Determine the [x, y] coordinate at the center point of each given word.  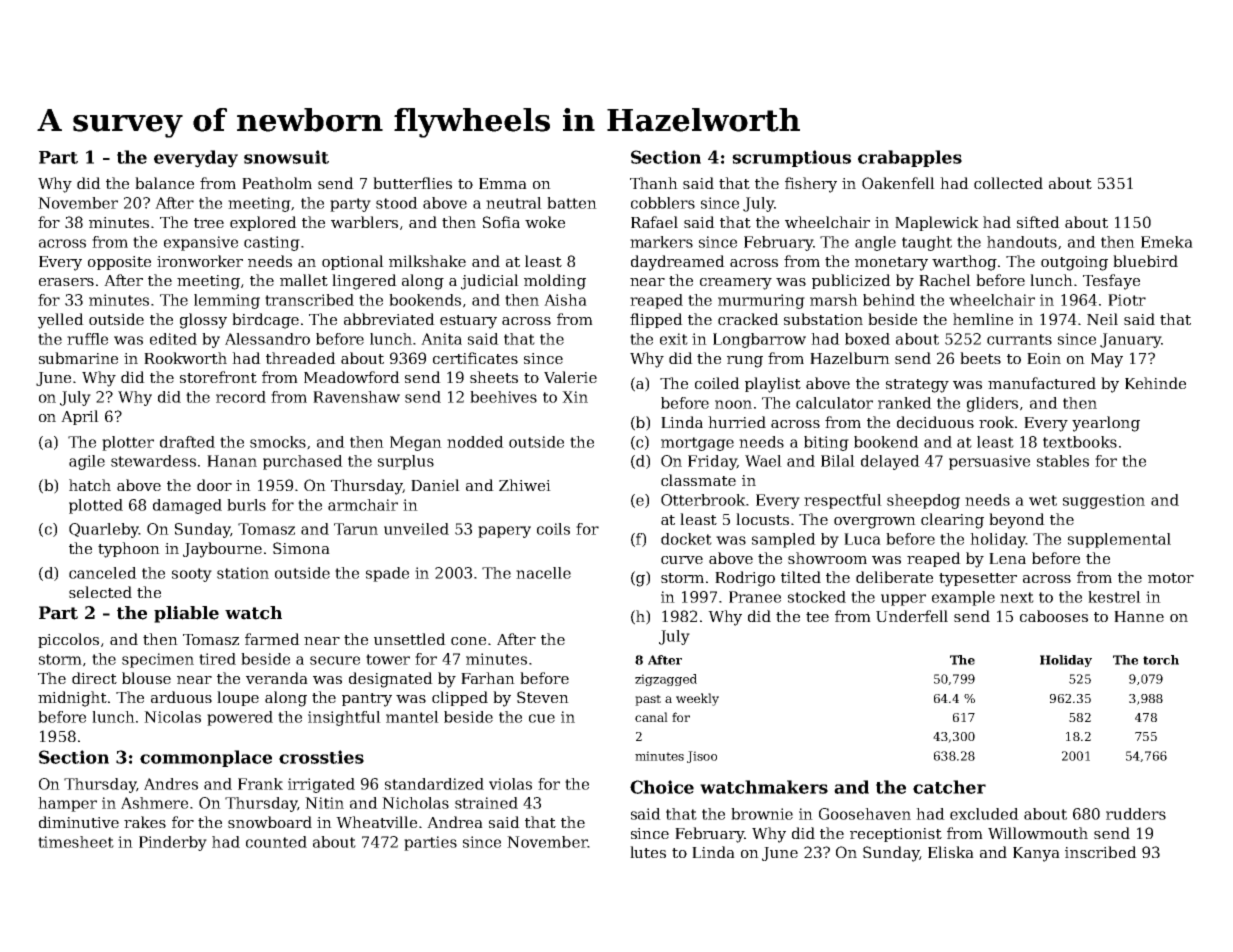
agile [87, 462]
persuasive [989, 462]
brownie [762, 814]
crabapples [910, 158]
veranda [277, 678]
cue [542, 718]
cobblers [663, 203]
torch [1161, 660]
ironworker [200, 261]
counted [276, 842]
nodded [475, 442]
